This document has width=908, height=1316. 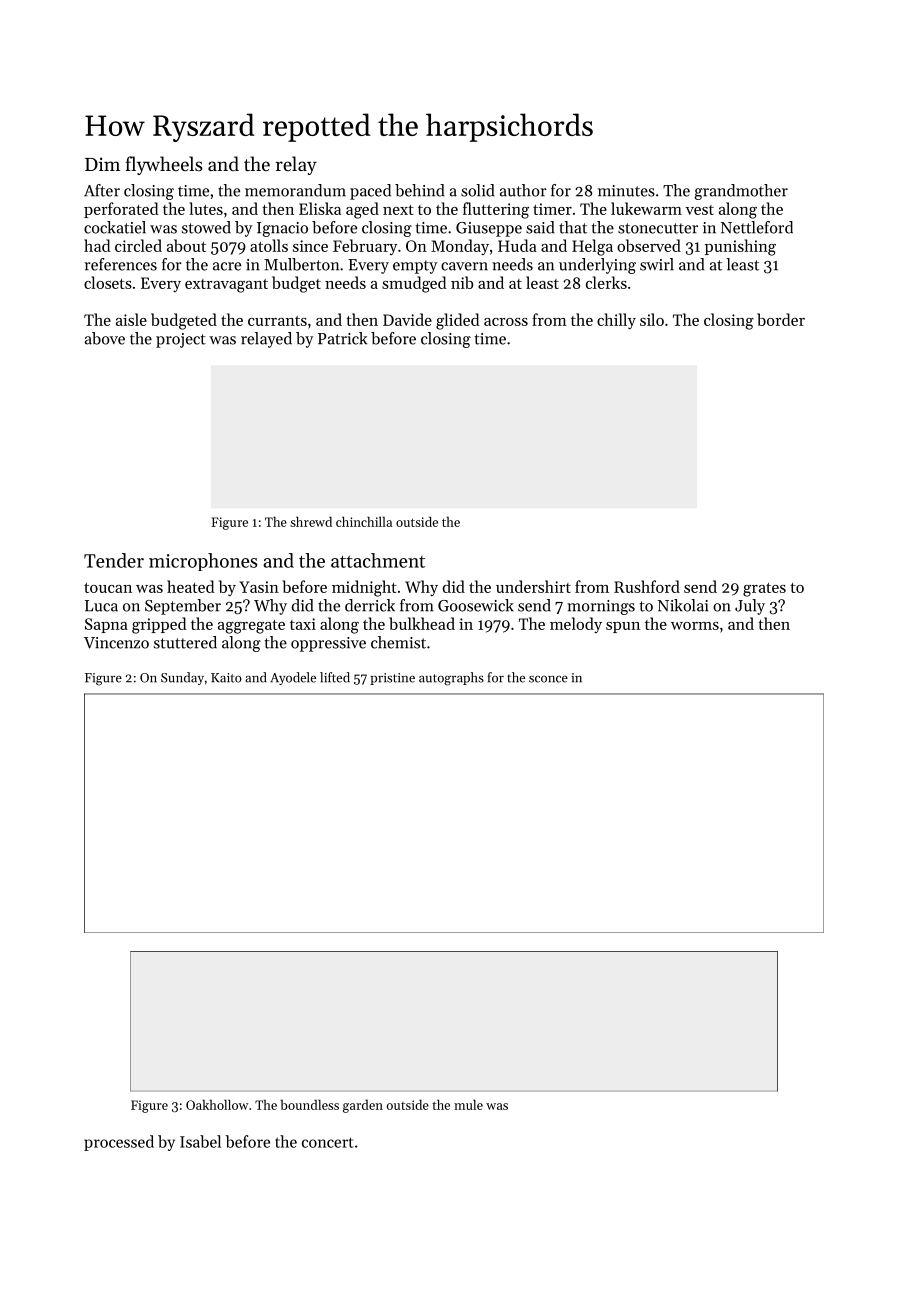 I want to click on boundless, so click(x=310, y=1104).
